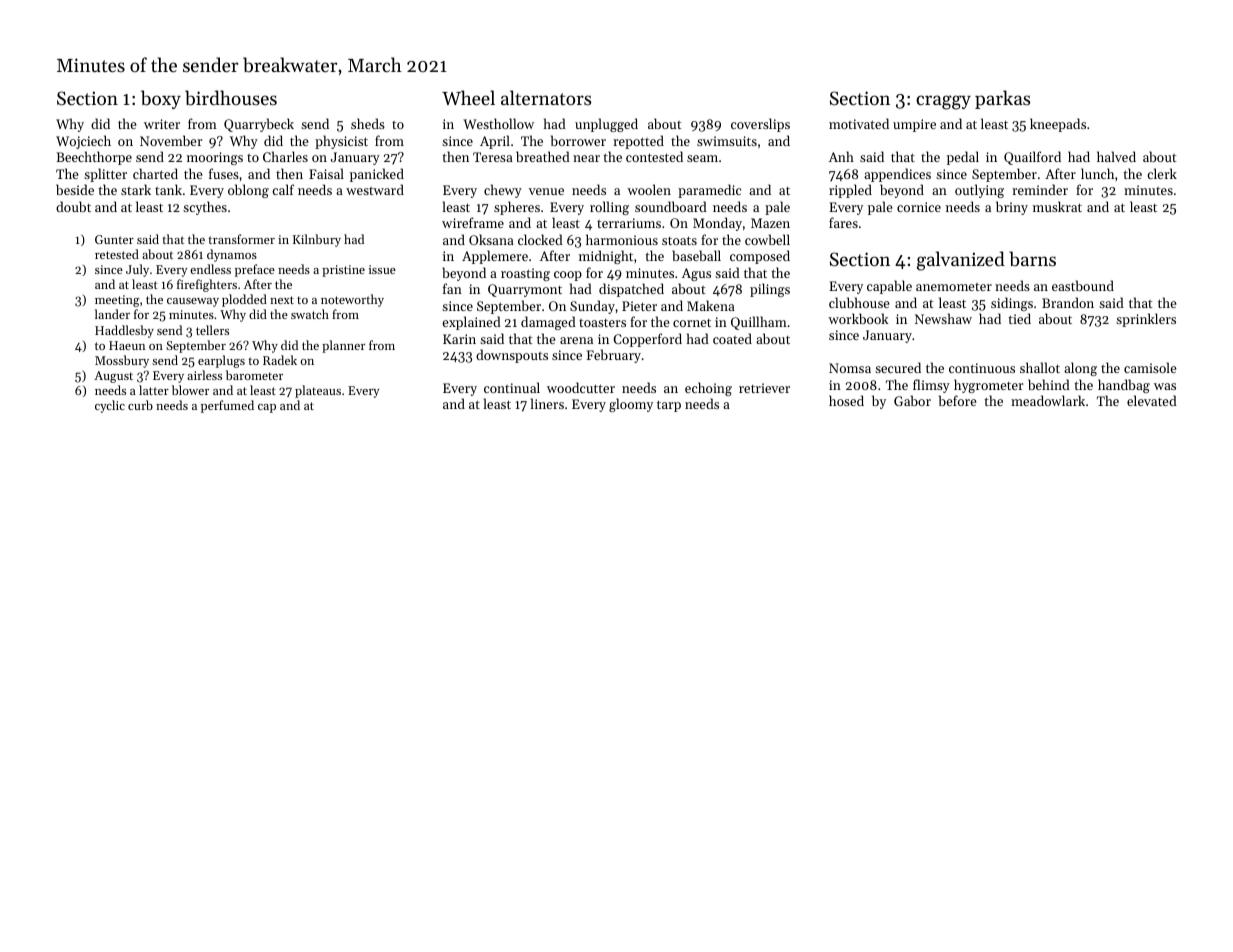 This screenshot has height=952, width=1233. Describe the element at coordinates (1012, 304) in the screenshot. I see `sidings` at that location.
